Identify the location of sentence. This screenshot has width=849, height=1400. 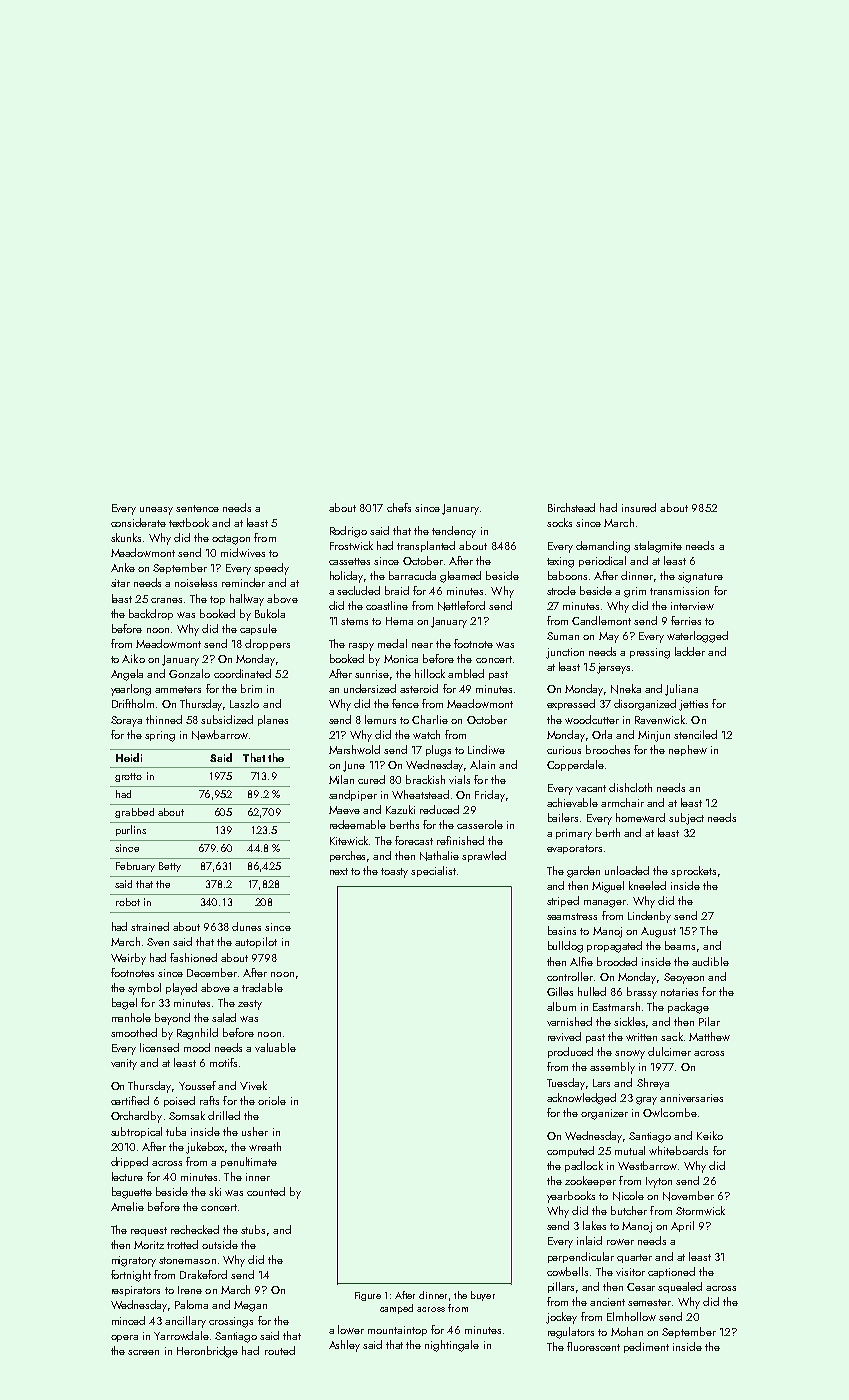
(197, 508).
